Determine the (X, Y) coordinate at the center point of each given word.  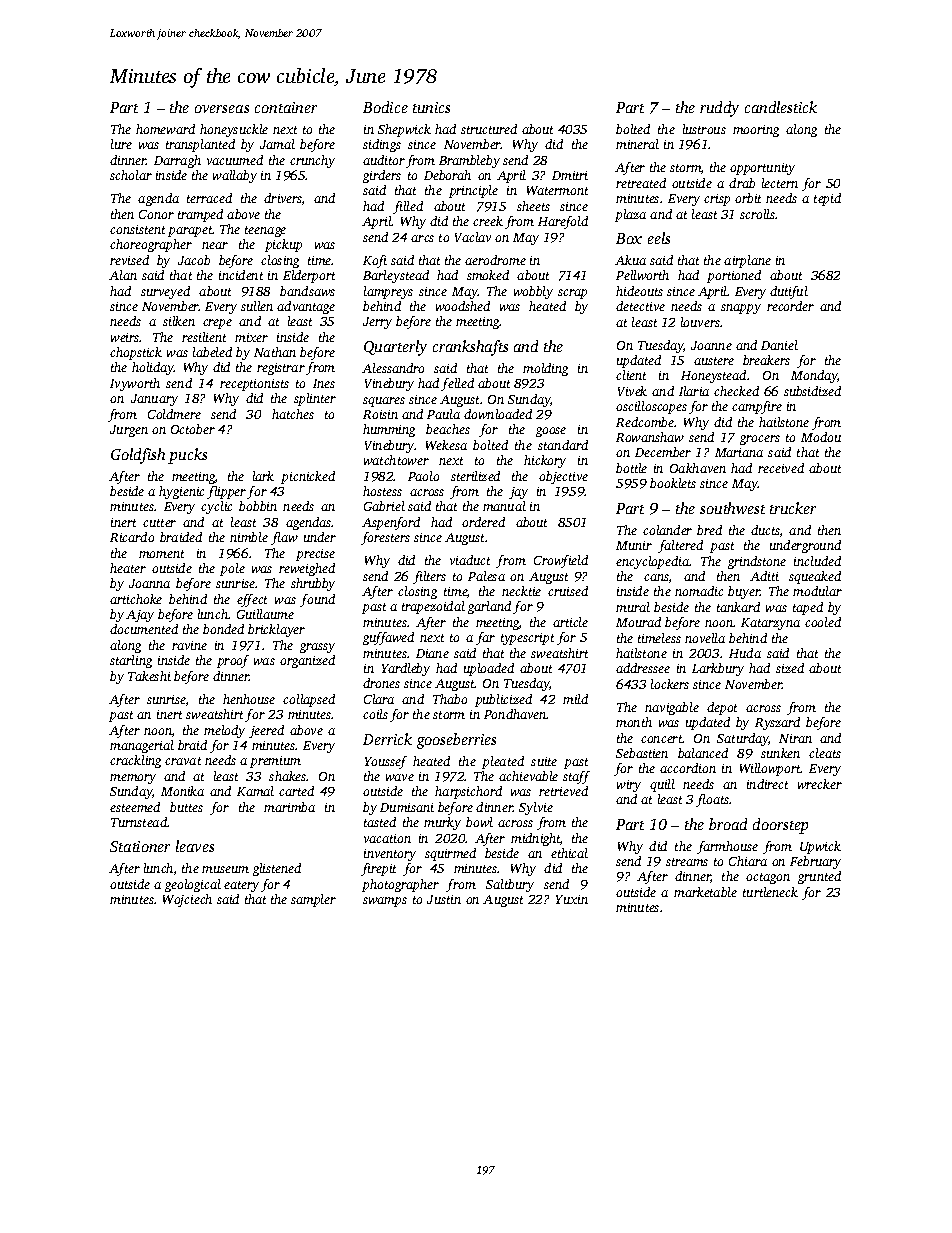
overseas (222, 109)
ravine (189, 645)
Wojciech (187, 900)
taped (808, 608)
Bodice (385, 107)
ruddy (719, 109)
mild (575, 699)
